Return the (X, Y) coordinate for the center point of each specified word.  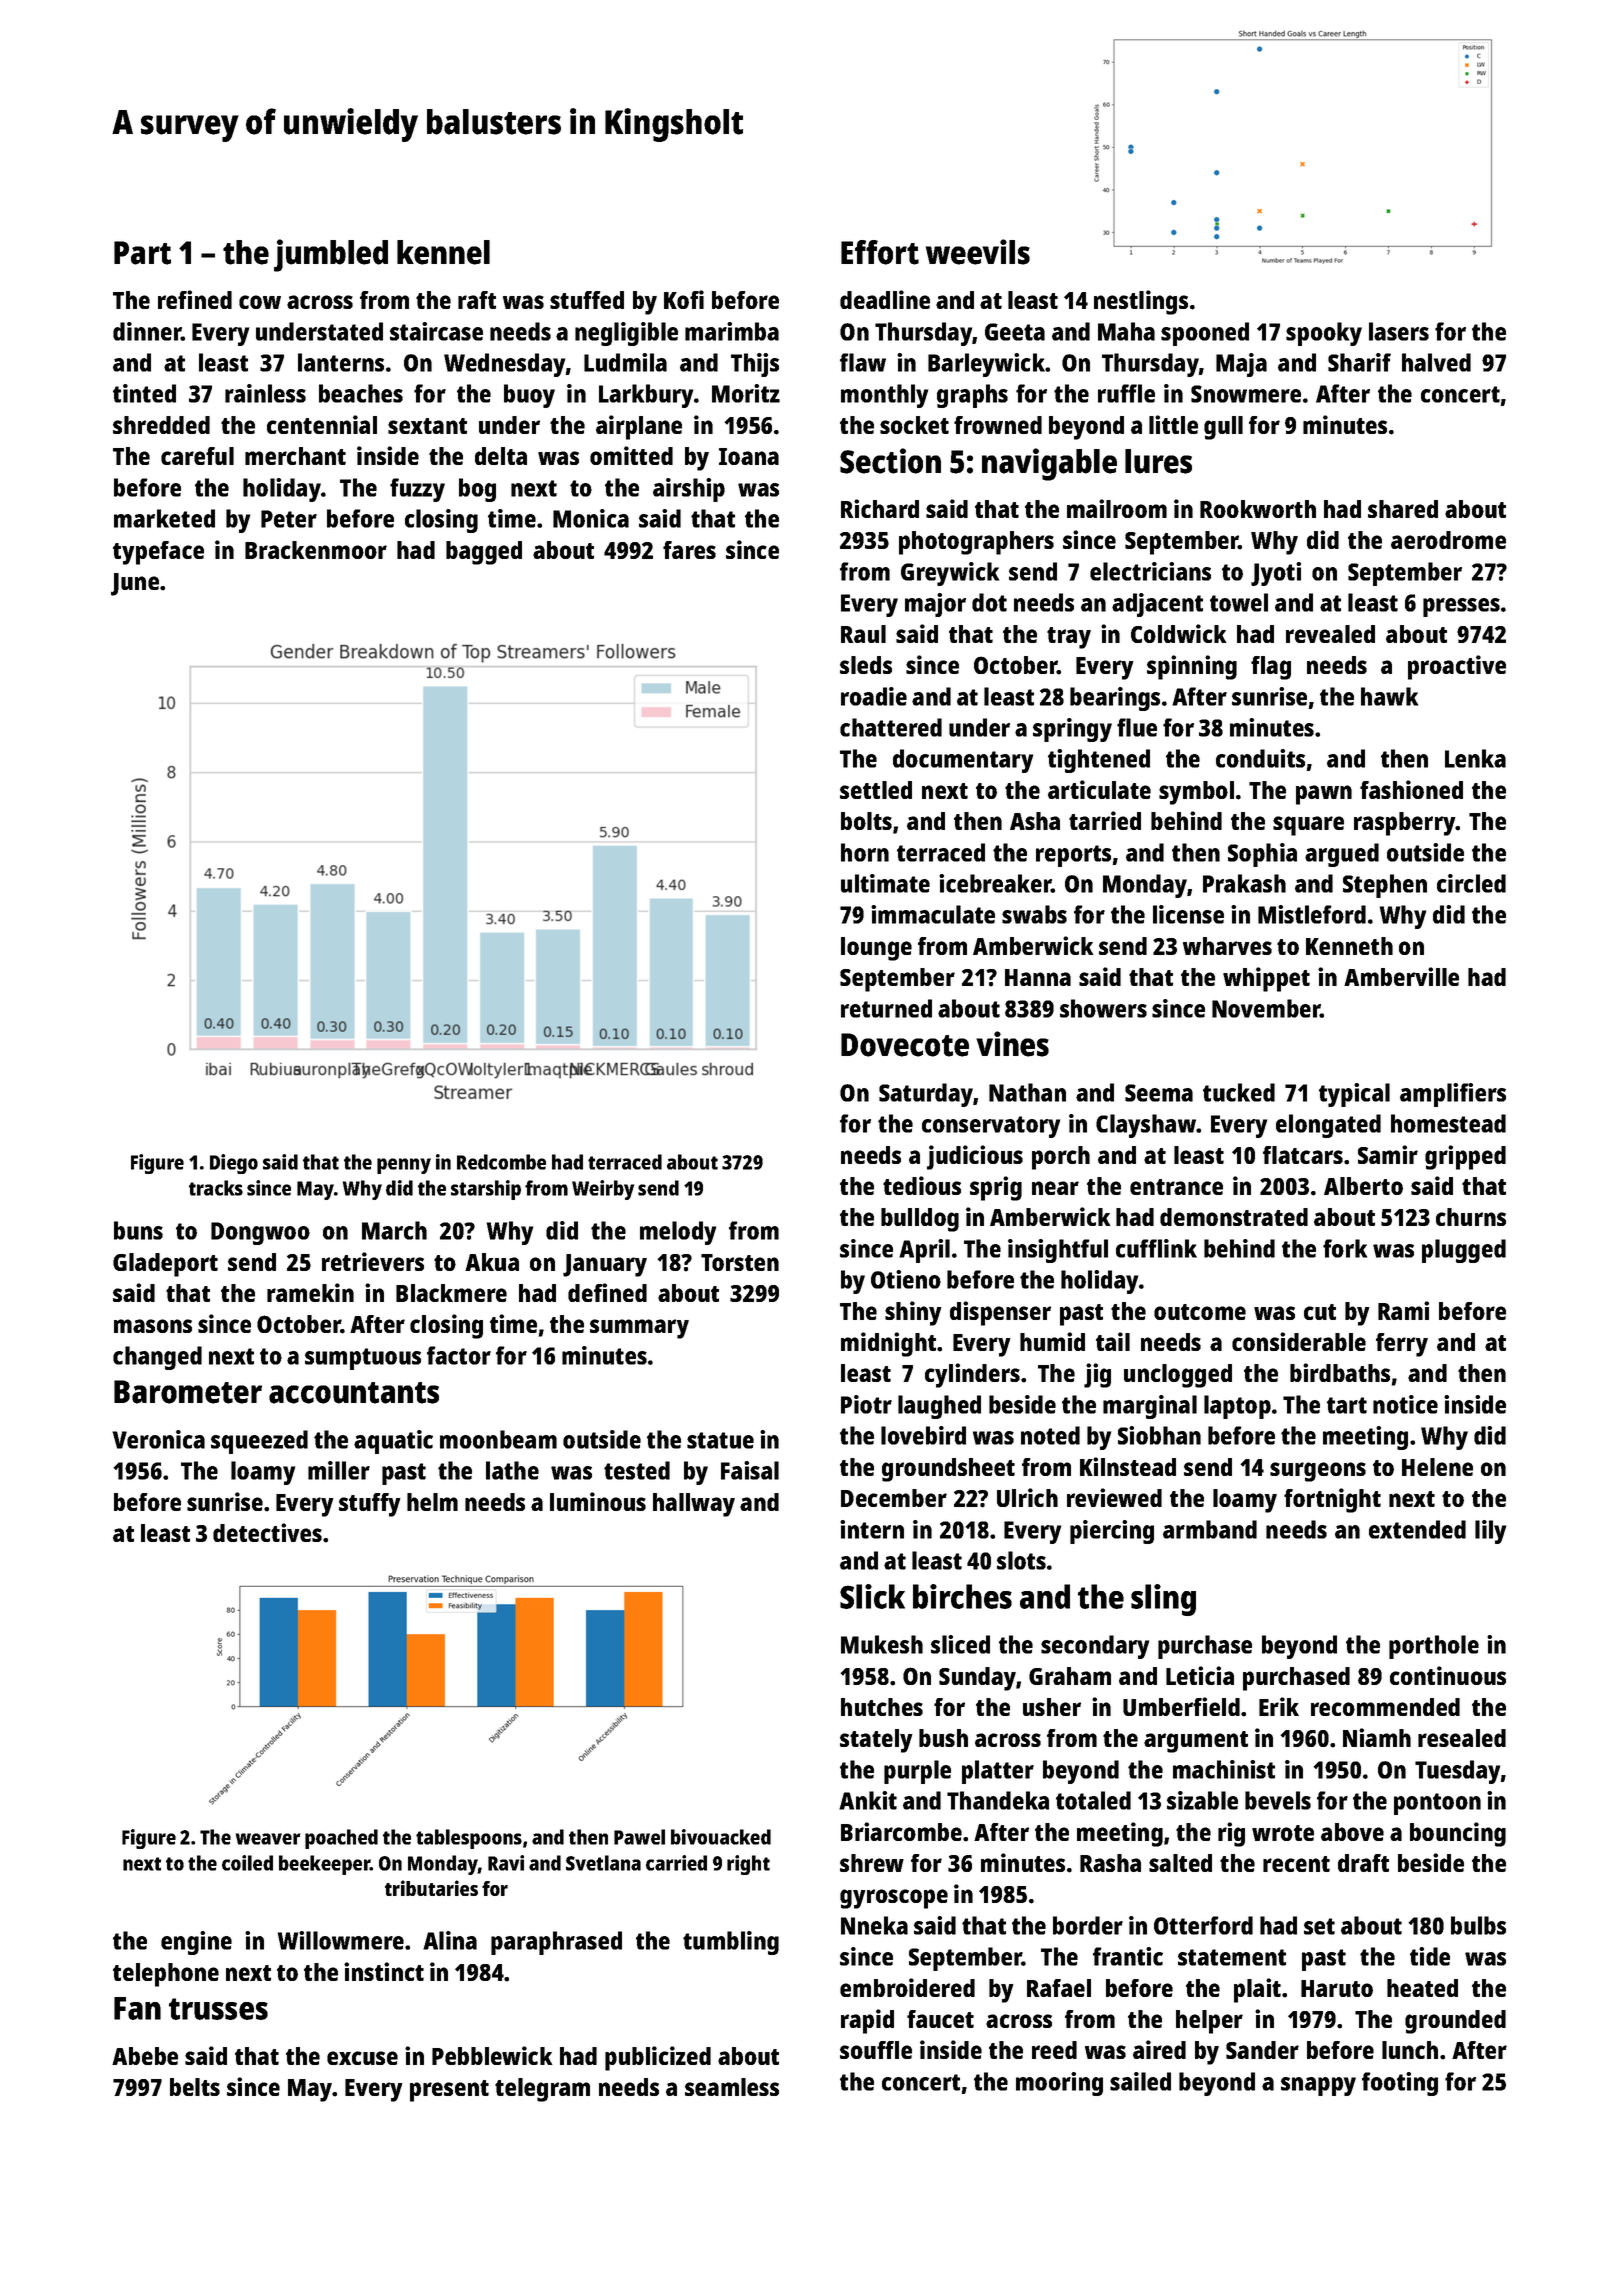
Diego (234, 1164)
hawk (1389, 696)
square (1308, 826)
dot (989, 602)
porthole (1434, 1647)
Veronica (158, 1439)
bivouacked (721, 1837)
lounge (876, 949)
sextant (427, 426)
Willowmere (341, 1940)
